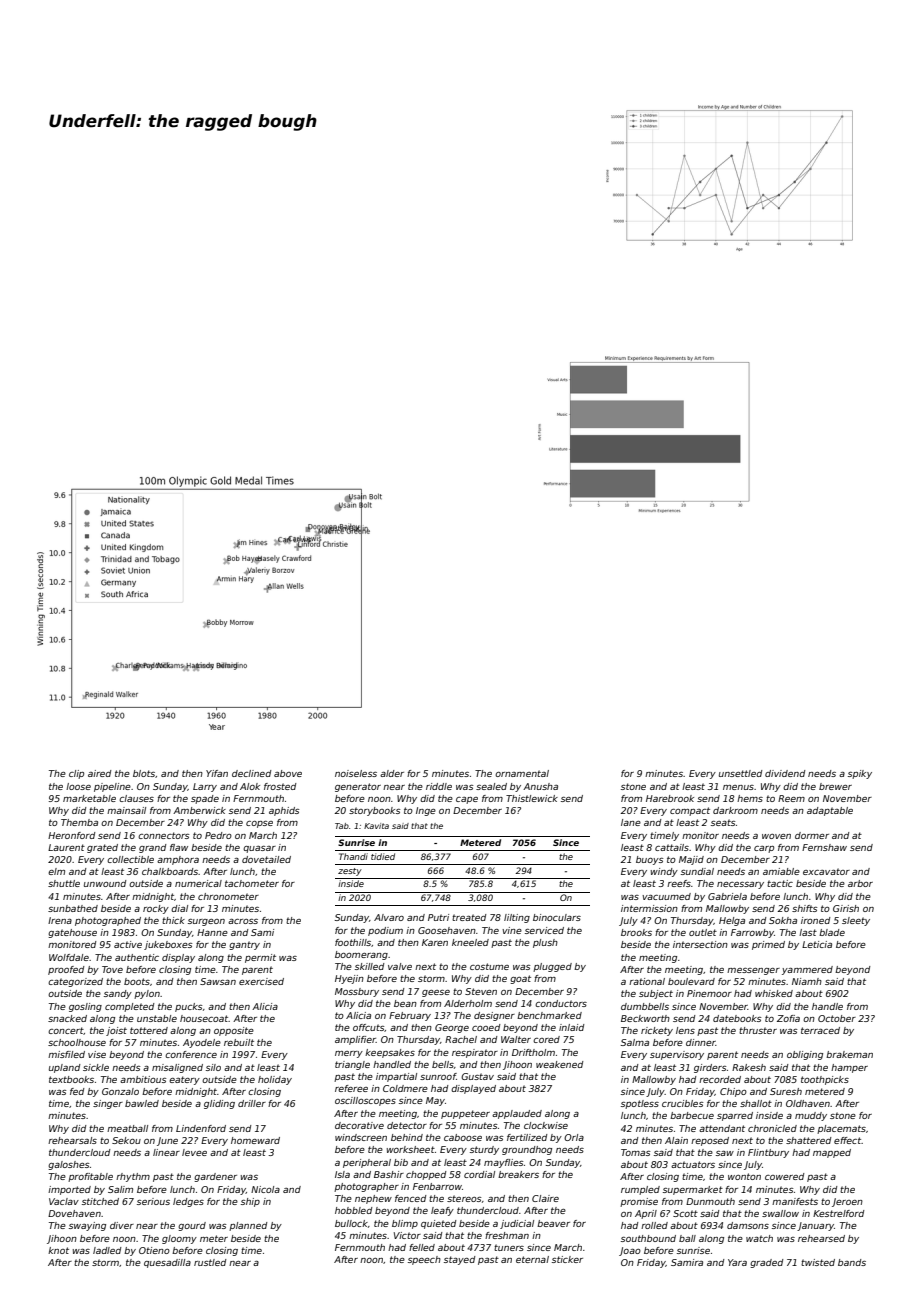 The width and height of the screenshot is (924, 1308). Describe the element at coordinates (194, 1152) in the screenshot. I see `levee` at that location.
